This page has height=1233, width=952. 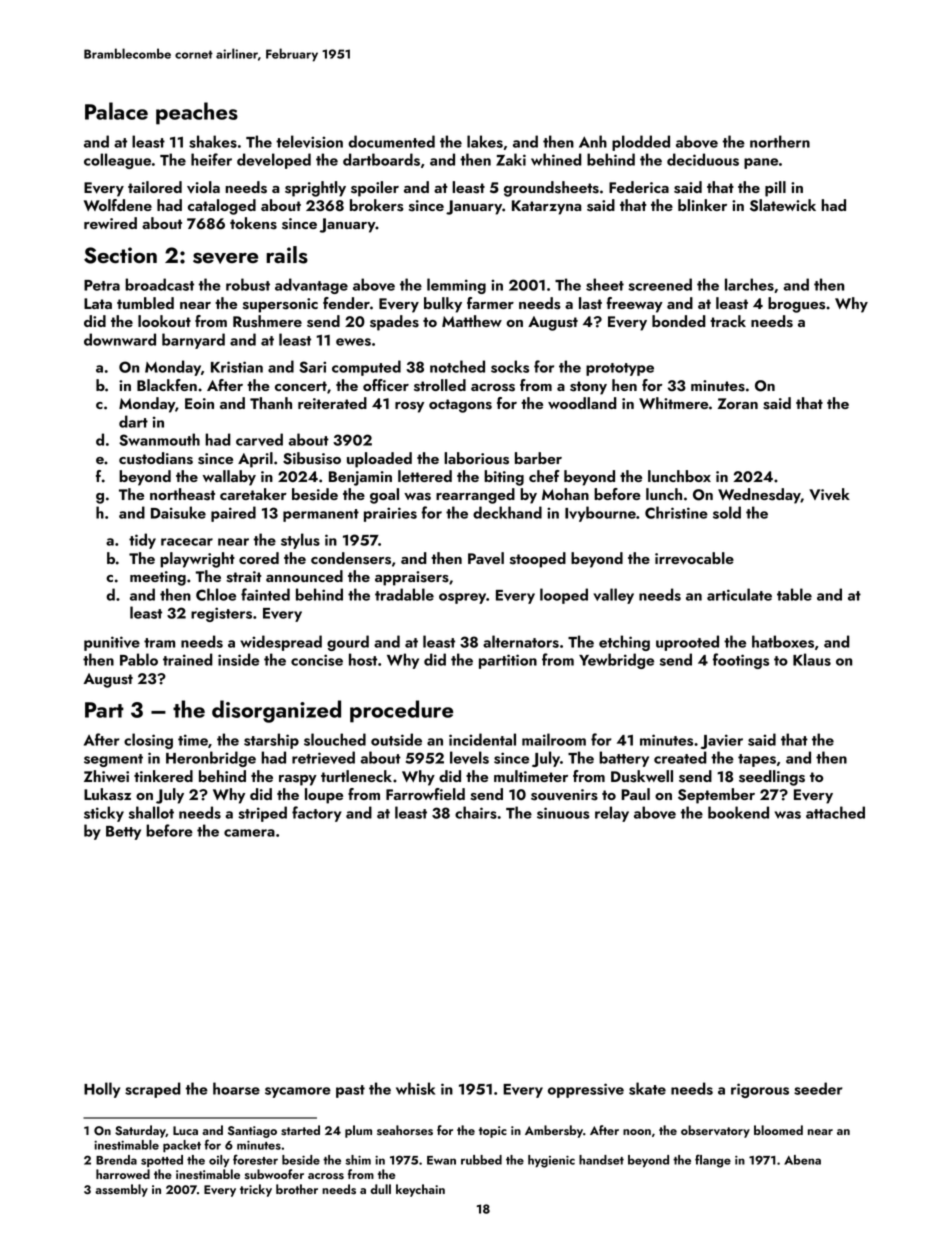 What do you see at coordinates (702, 205) in the page?
I see `blinker` at bounding box center [702, 205].
